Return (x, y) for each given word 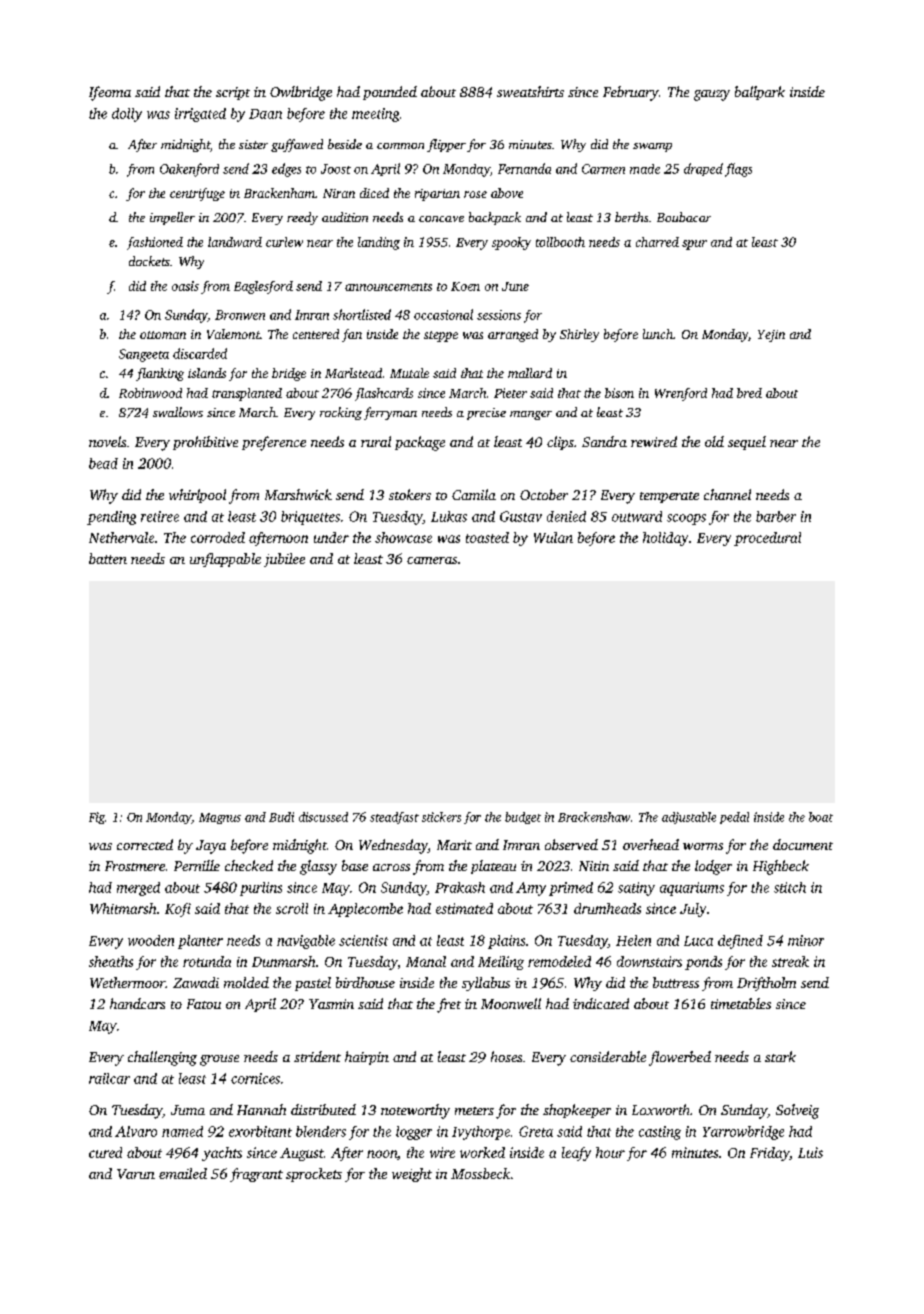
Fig (97, 818)
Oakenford (189, 170)
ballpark (760, 93)
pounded (390, 93)
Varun (136, 1174)
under (331, 537)
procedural (767, 539)
